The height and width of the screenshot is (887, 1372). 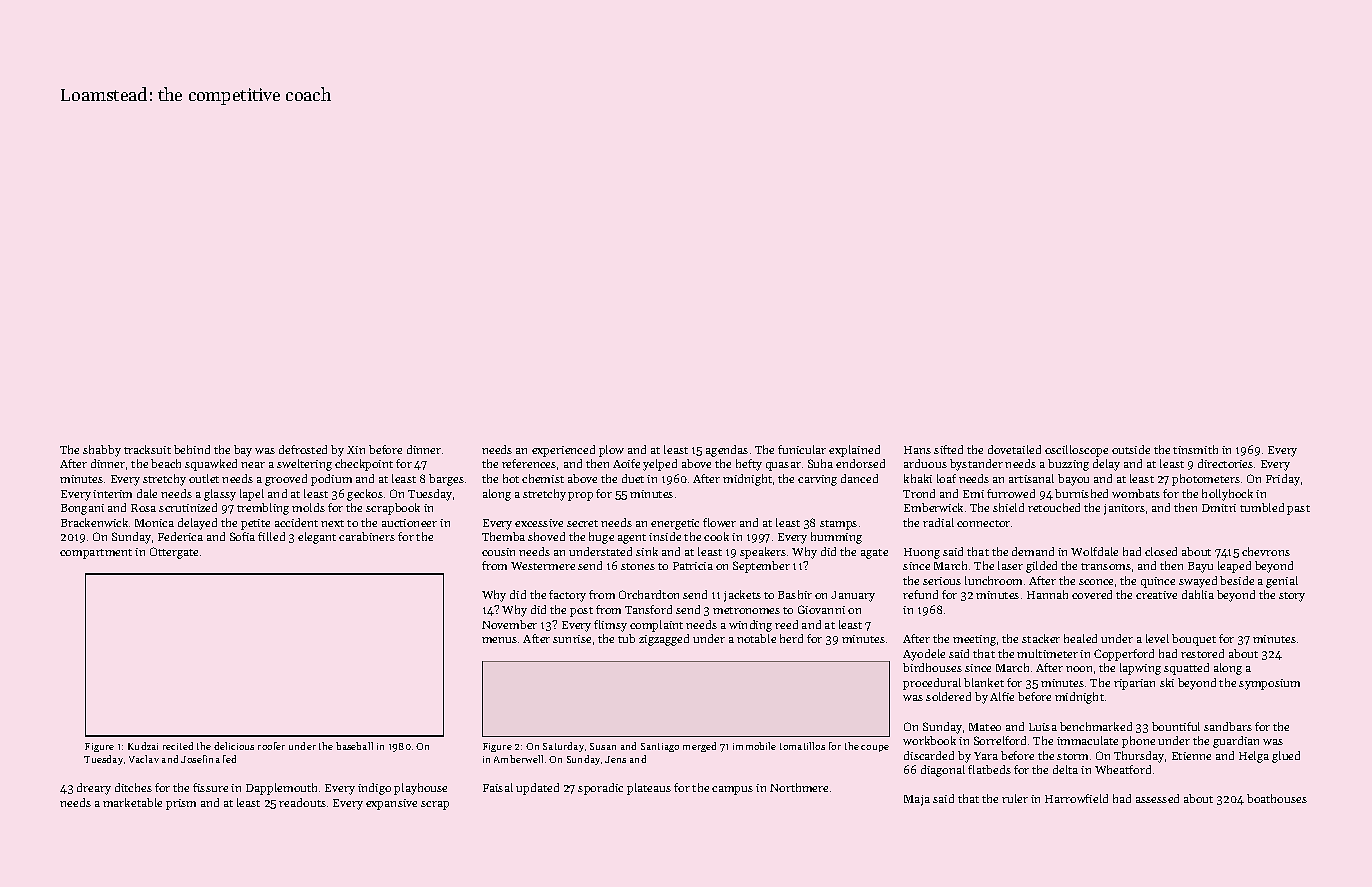 What do you see at coordinates (1124, 509) in the screenshot?
I see `janitors` at bounding box center [1124, 509].
